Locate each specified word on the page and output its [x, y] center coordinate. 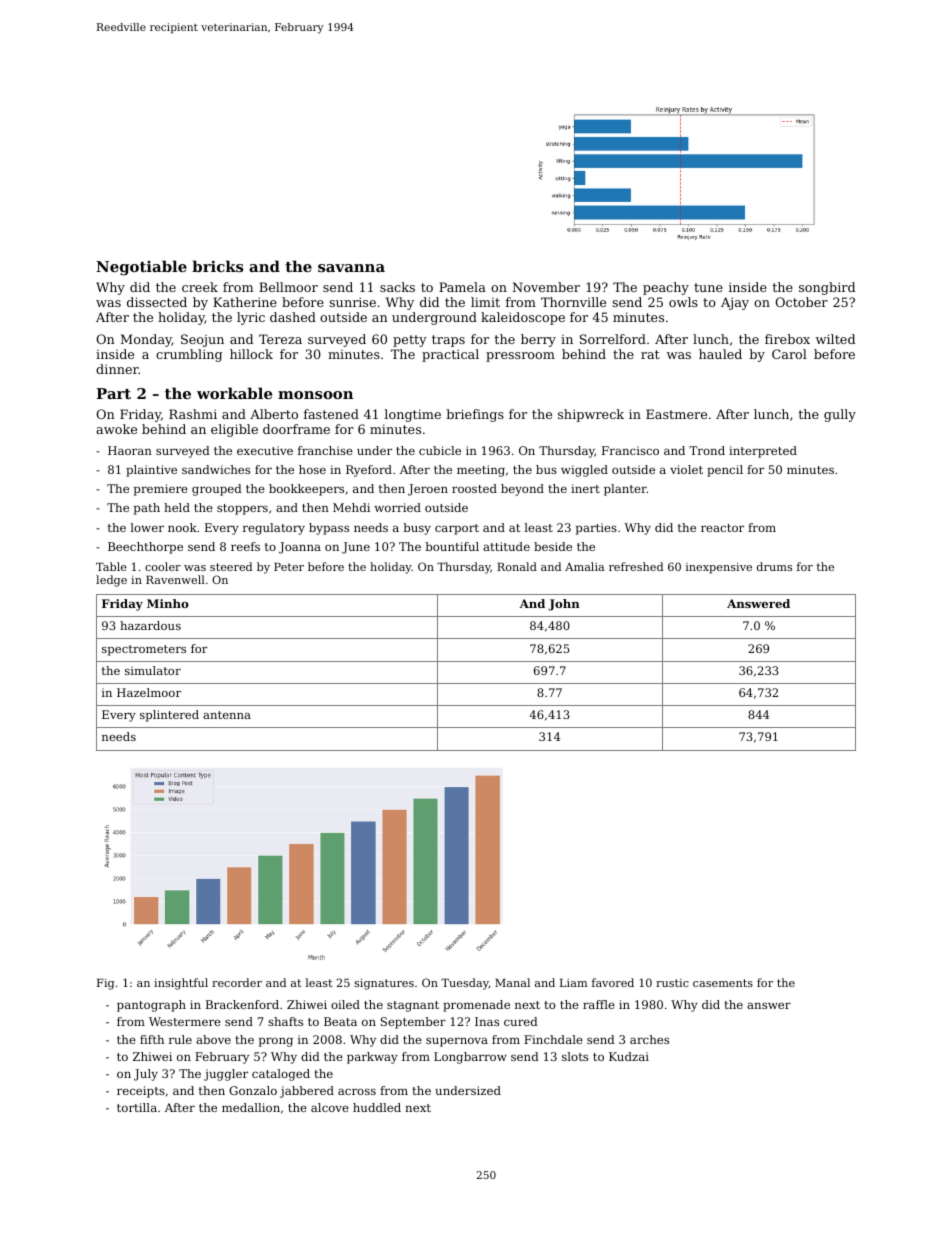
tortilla [137, 1107]
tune [708, 287]
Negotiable [141, 268]
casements [723, 983]
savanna [351, 268]
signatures [384, 984]
